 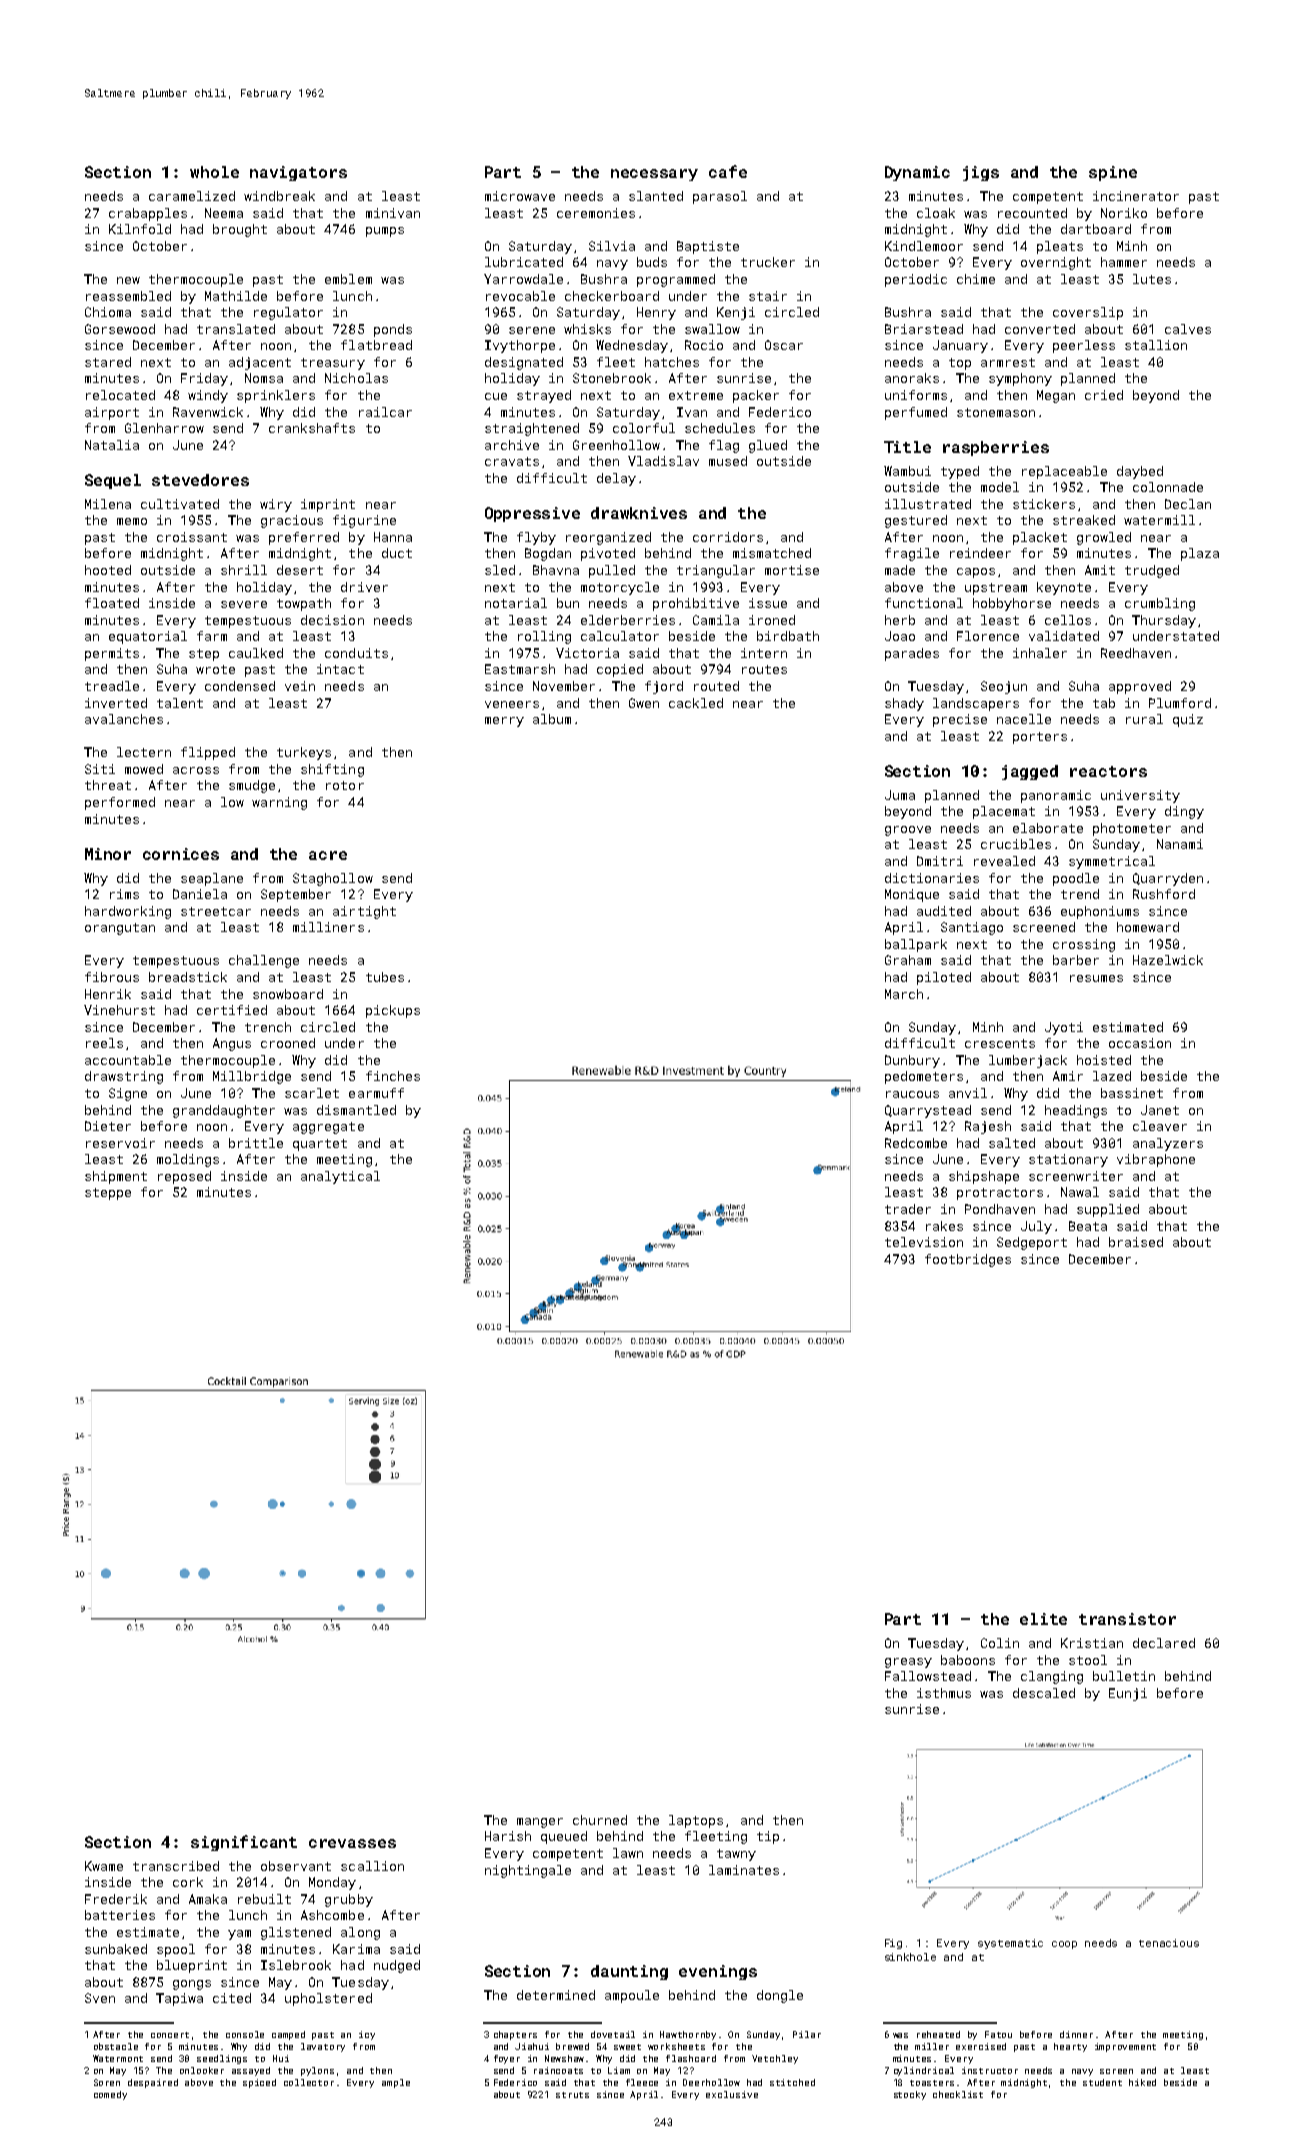 I want to click on piloted, so click(x=944, y=978).
